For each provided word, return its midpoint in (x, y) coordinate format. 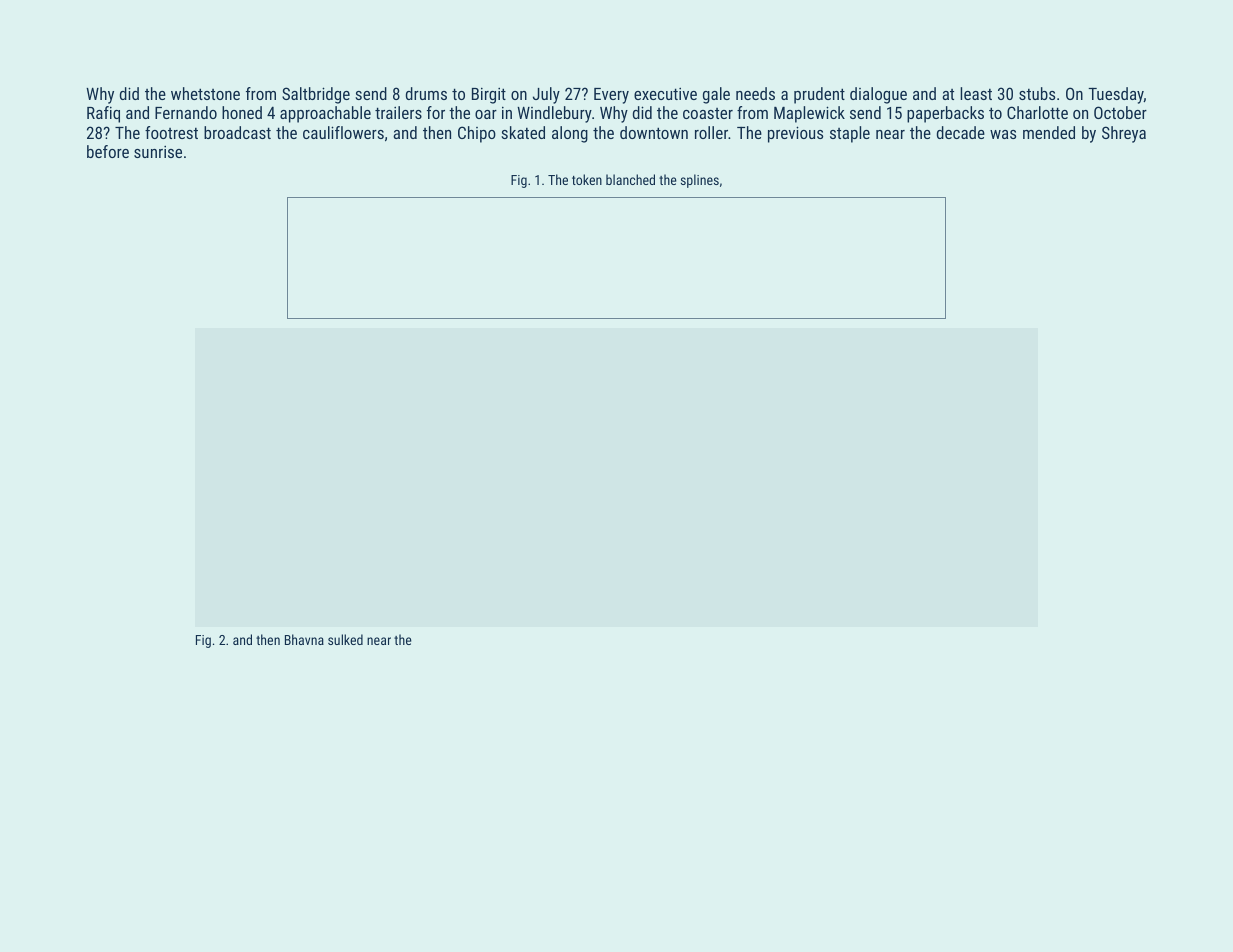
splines (700, 181)
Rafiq (103, 114)
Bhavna (304, 639)
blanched (630, 179)
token (587, 179)
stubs (1037, 93)
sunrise (158, 152)
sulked (345, 639)
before (108, 151)
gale (716, 95)
